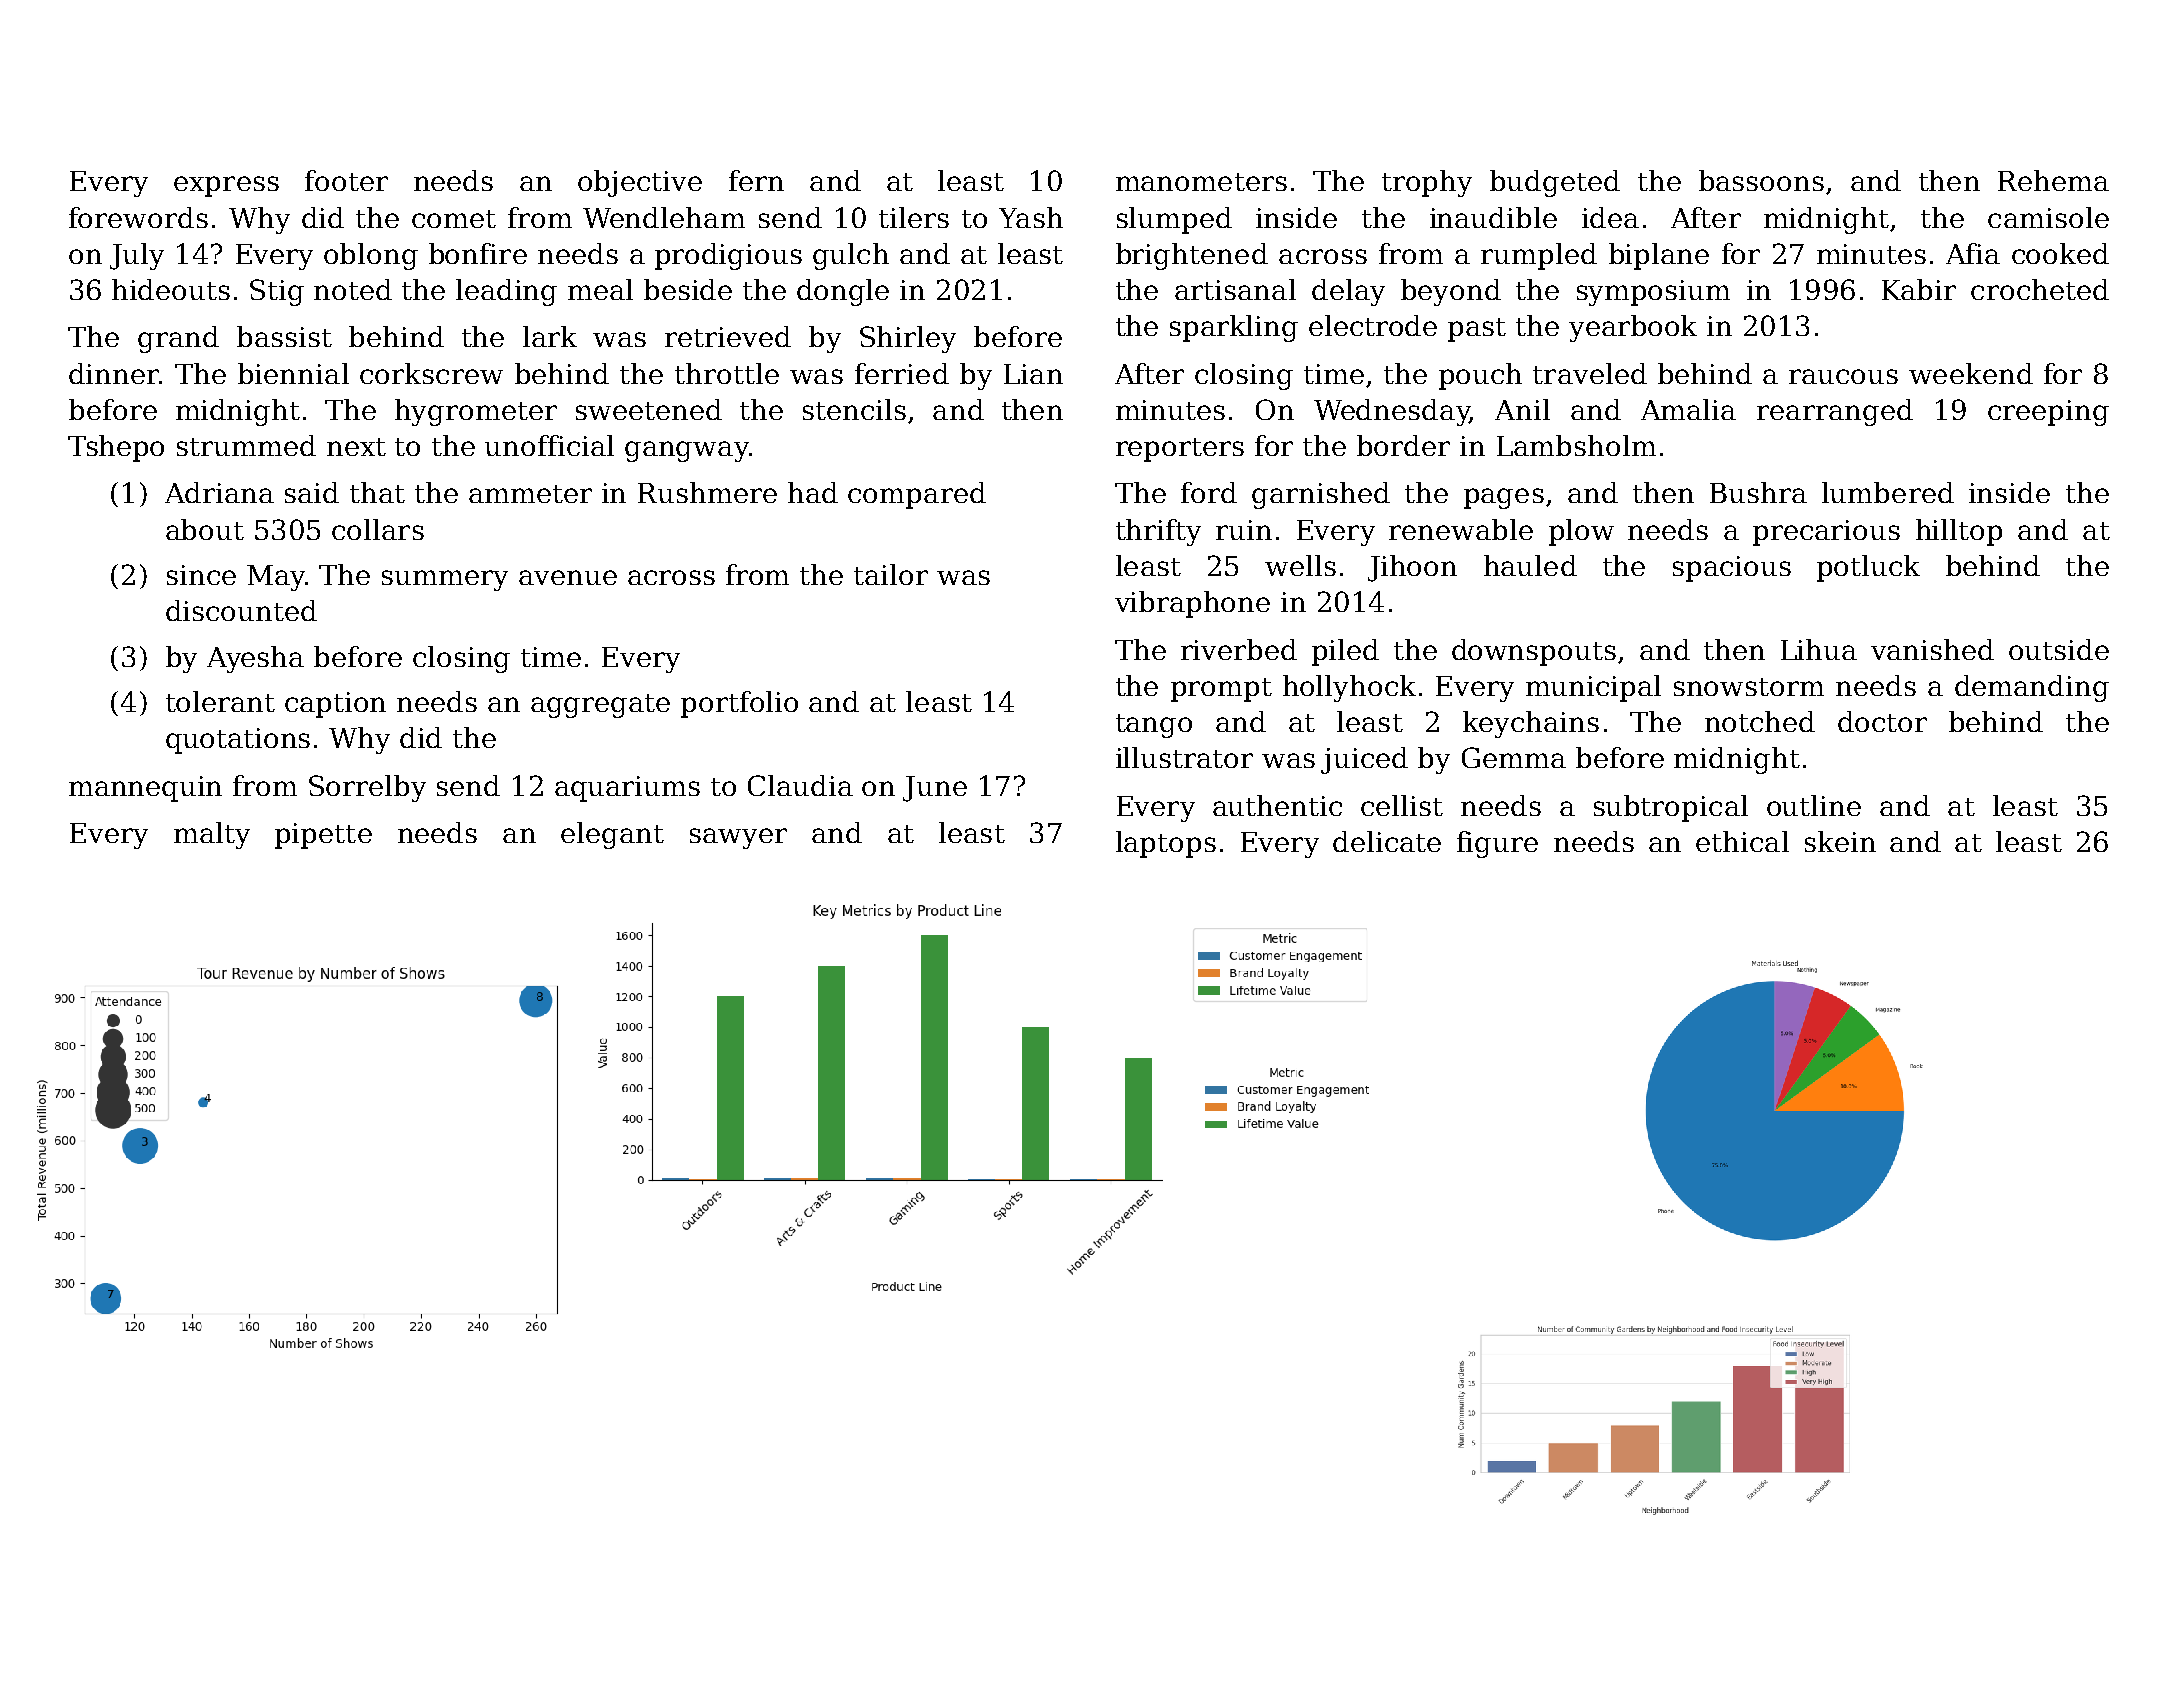  I want to click on pipette, so click(323, 836).
